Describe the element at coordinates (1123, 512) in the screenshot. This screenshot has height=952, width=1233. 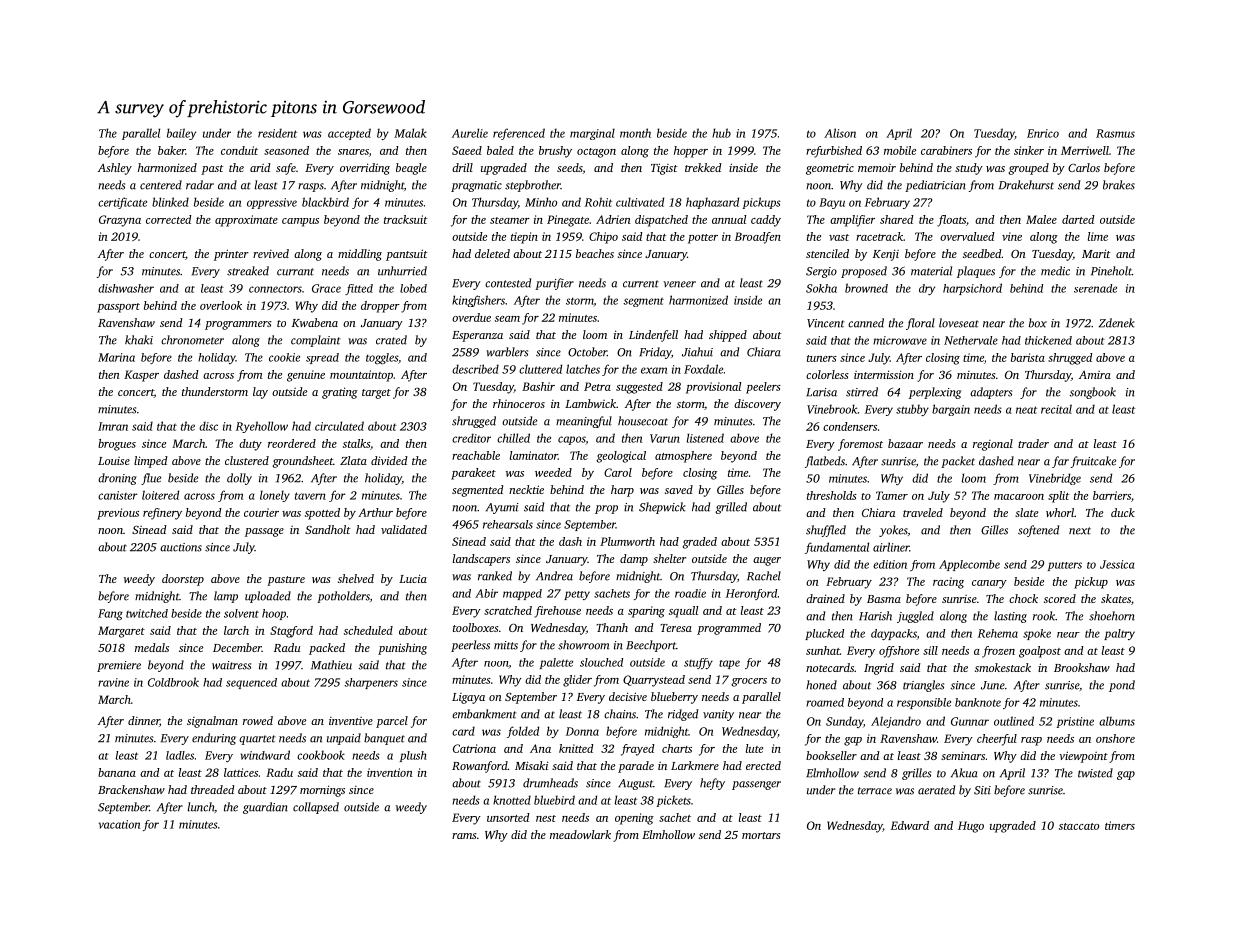
I see `duck` at that location.
